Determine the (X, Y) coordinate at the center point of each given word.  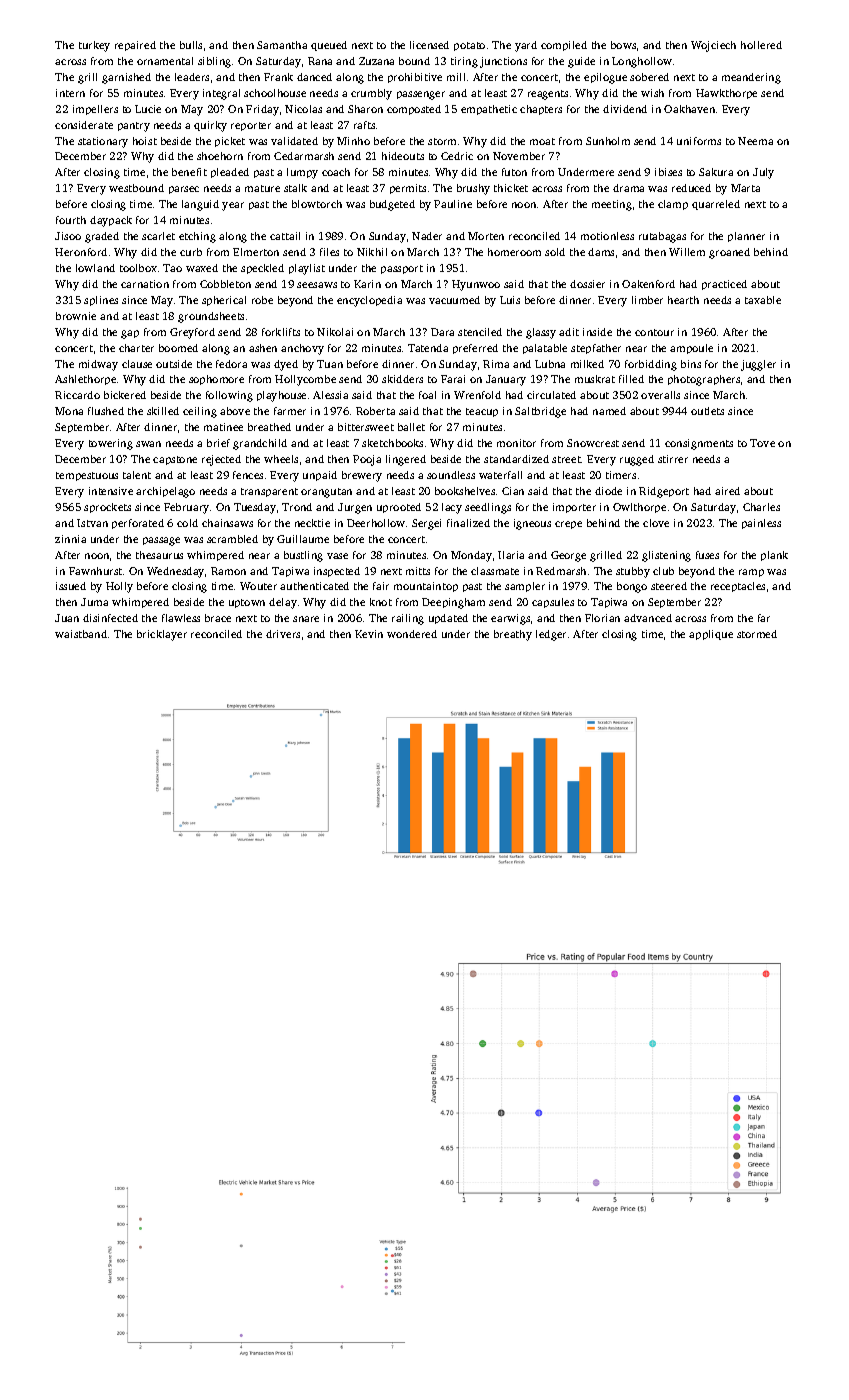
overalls (660, 395)
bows (623, 45)
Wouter (258, 586)
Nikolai (335, 332)
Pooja (367, 460)
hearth (683, 300)
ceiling (200, 412)
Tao (172, 268)
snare (306, 619)
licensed (429, 45)
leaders (192, 77)
